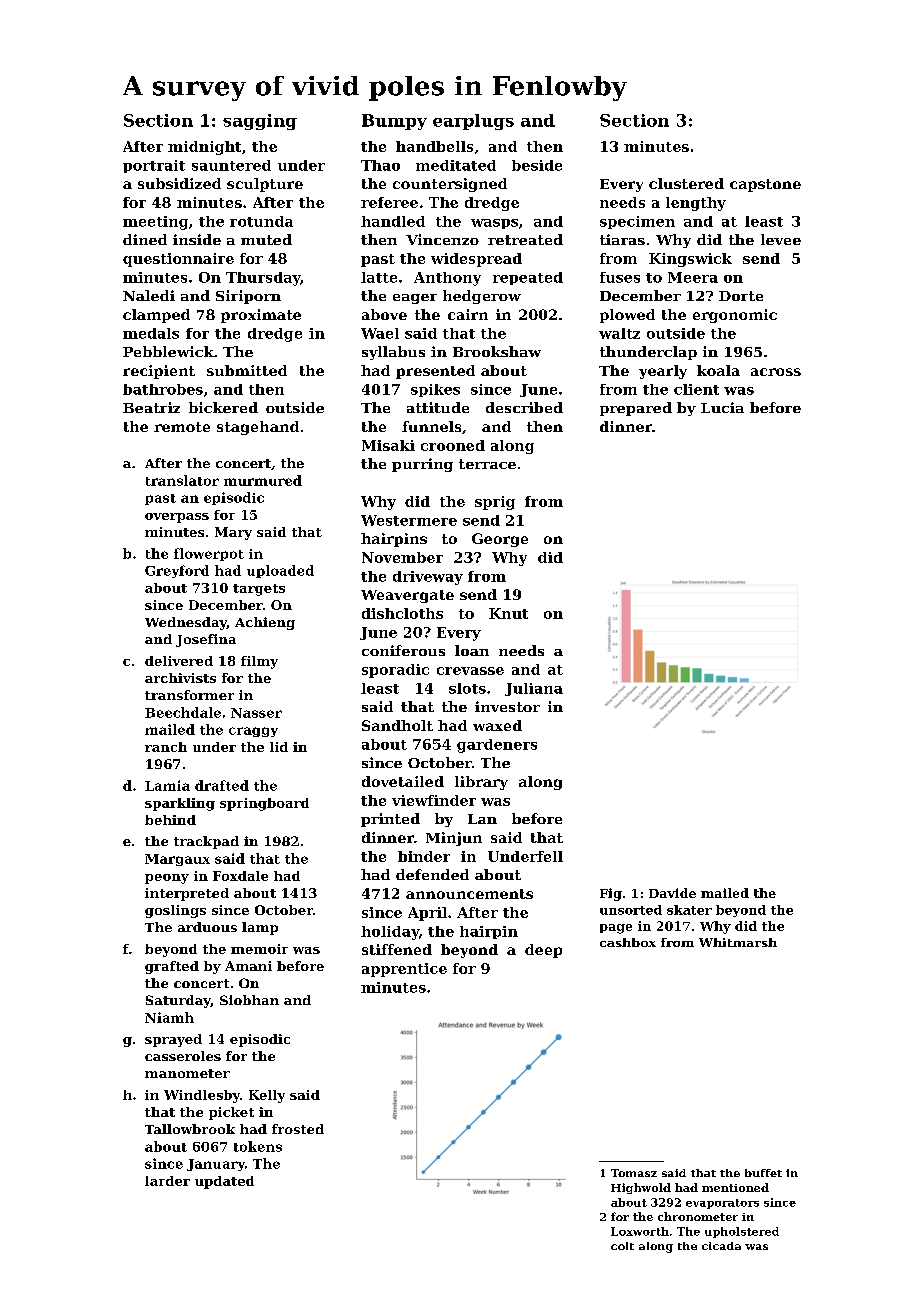 The width and height of the screenshot is (924, 1308). What do you see at coordinates (487, 464) in the screenshot?
I see `terrace` at bounding box center [487, 464].
